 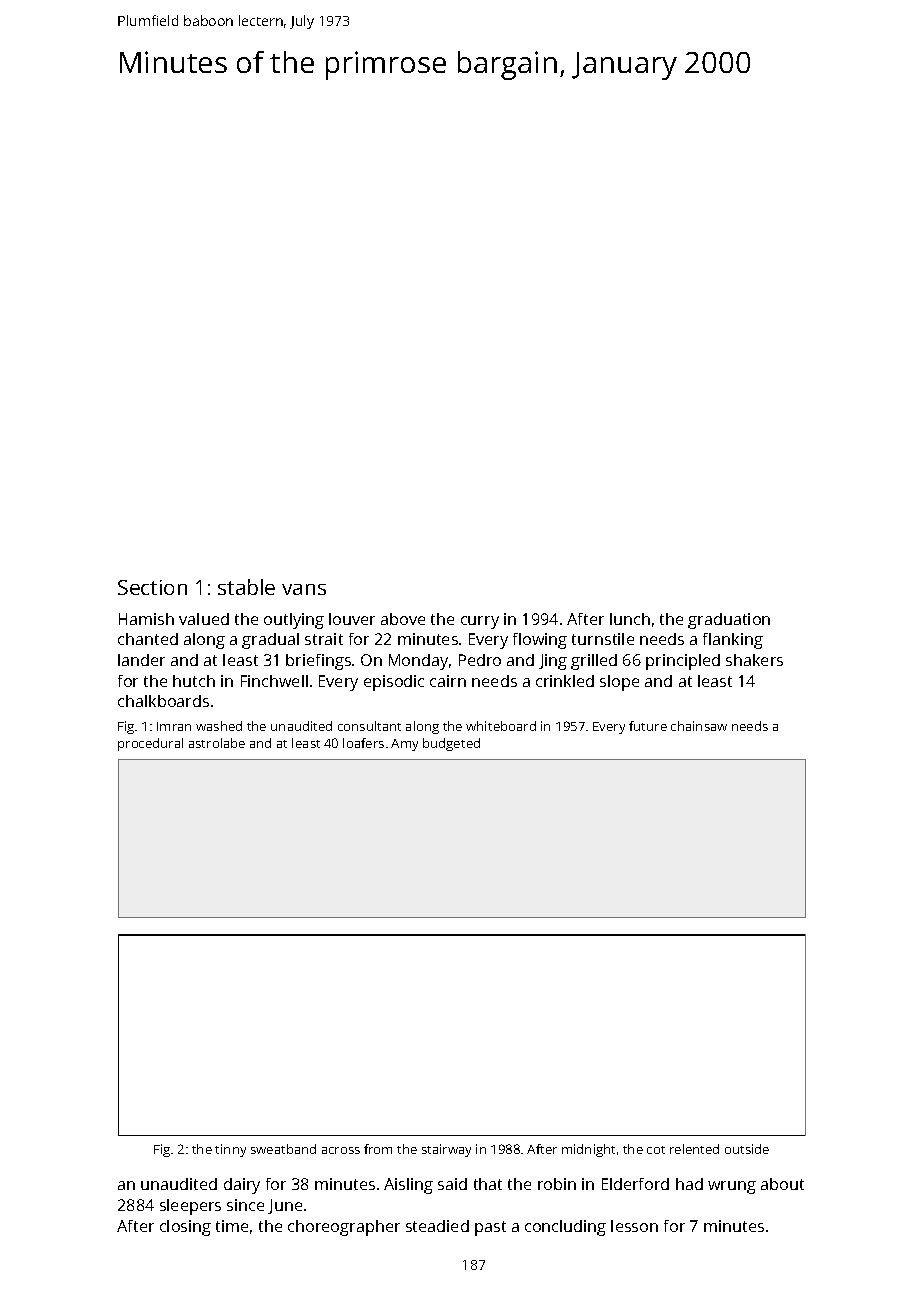 What do you see at coordinates (217, 743) in the screenshot?
I see `astrolabe` at bounding box center [217, 743].
